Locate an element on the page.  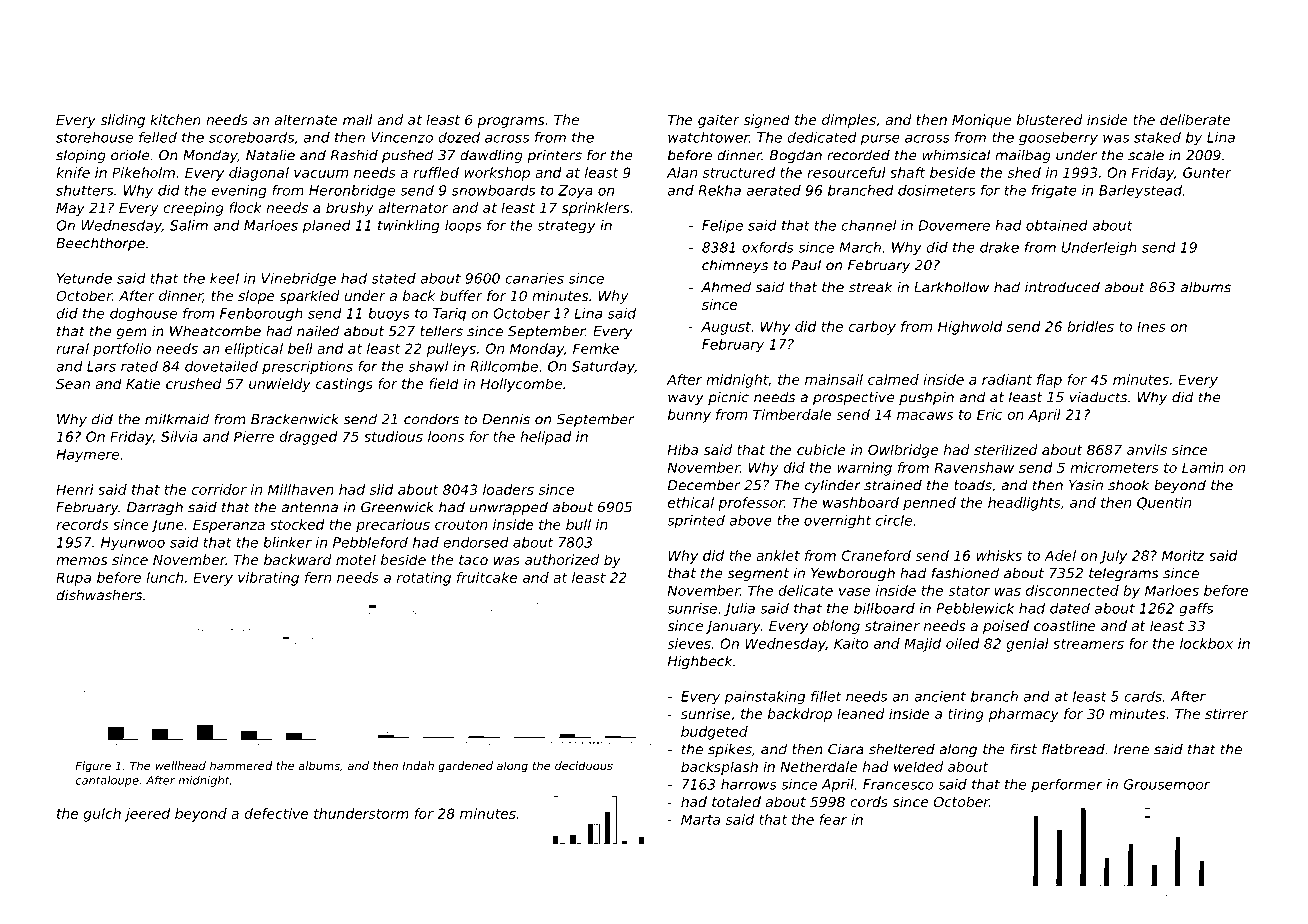
cylinder is located at coordinates (833, 486).
